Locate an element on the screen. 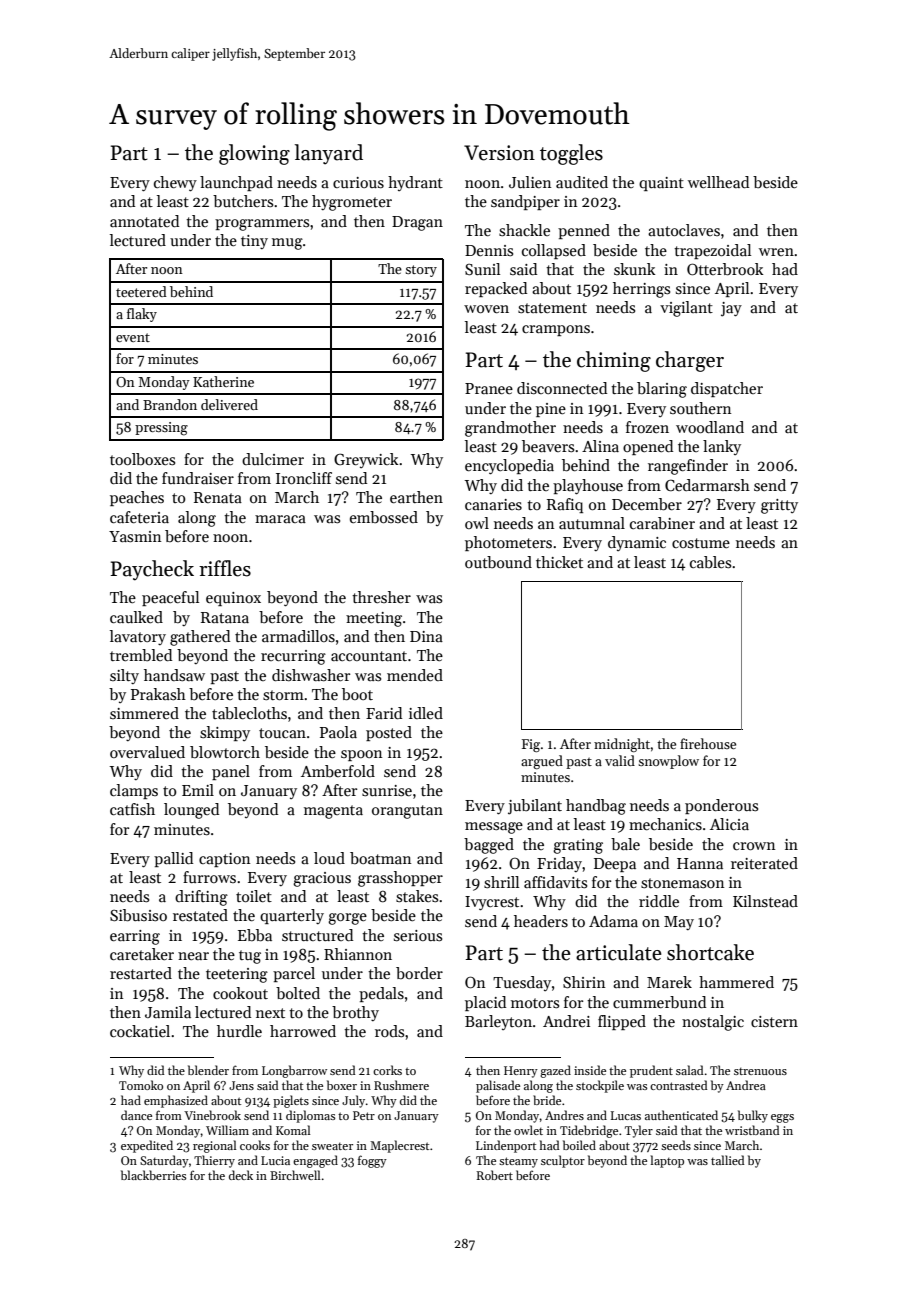 Image resolution: width=908 pixels, height=1316 pixels. blackberries is located at coordinates (153, 1175).
